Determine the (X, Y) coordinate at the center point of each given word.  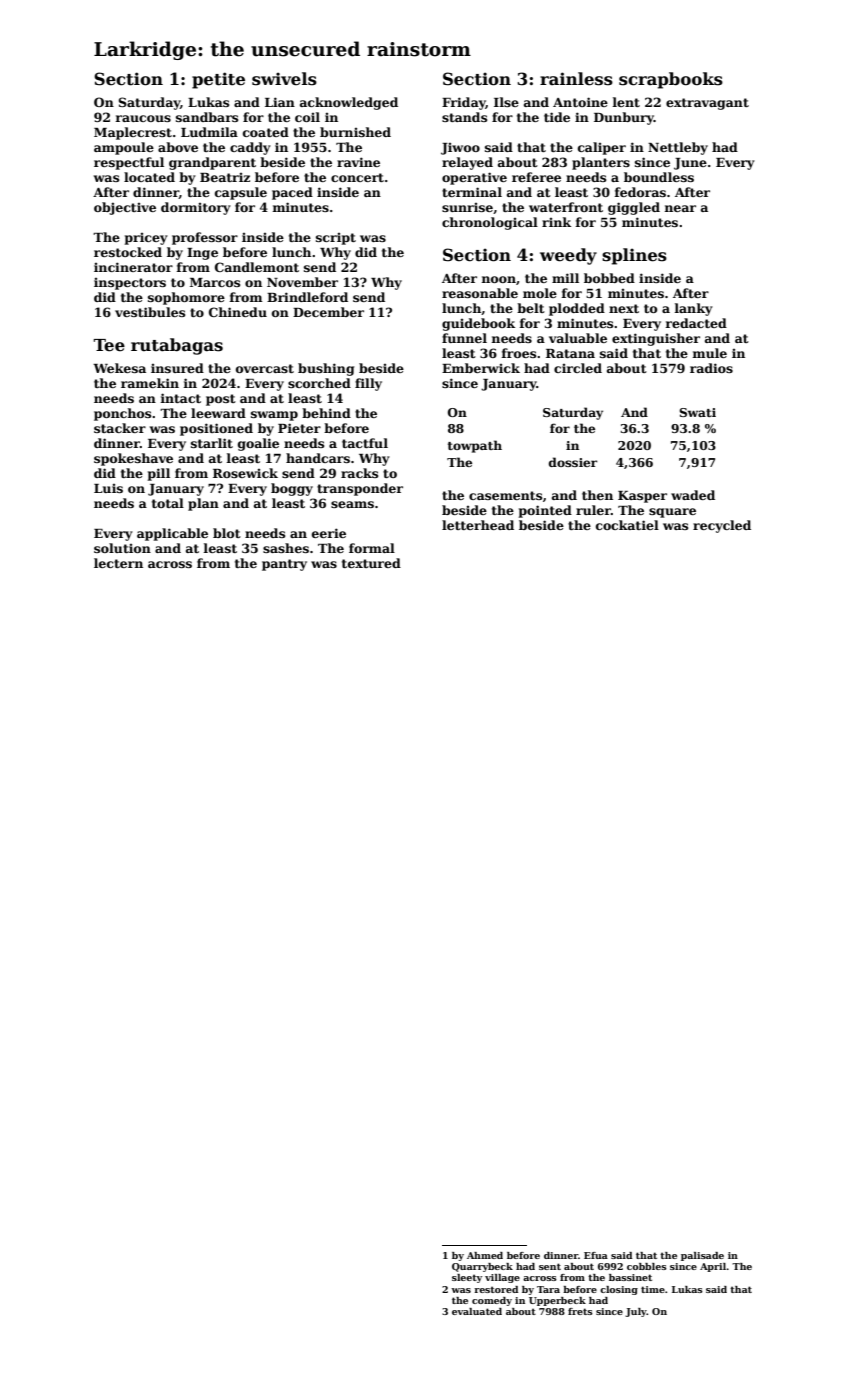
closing (619, 1290)
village (502, 1278)
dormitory (196, 208)
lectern (118, 563)
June (690, 164)
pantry (284, 565)
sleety (467, 1278)
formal (372, 548)
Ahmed (485, 1255)
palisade (702, 1256)
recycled (722, 526)
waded (693, 495)
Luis (108, 488)
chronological (490, 223)
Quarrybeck (482, 1267)
